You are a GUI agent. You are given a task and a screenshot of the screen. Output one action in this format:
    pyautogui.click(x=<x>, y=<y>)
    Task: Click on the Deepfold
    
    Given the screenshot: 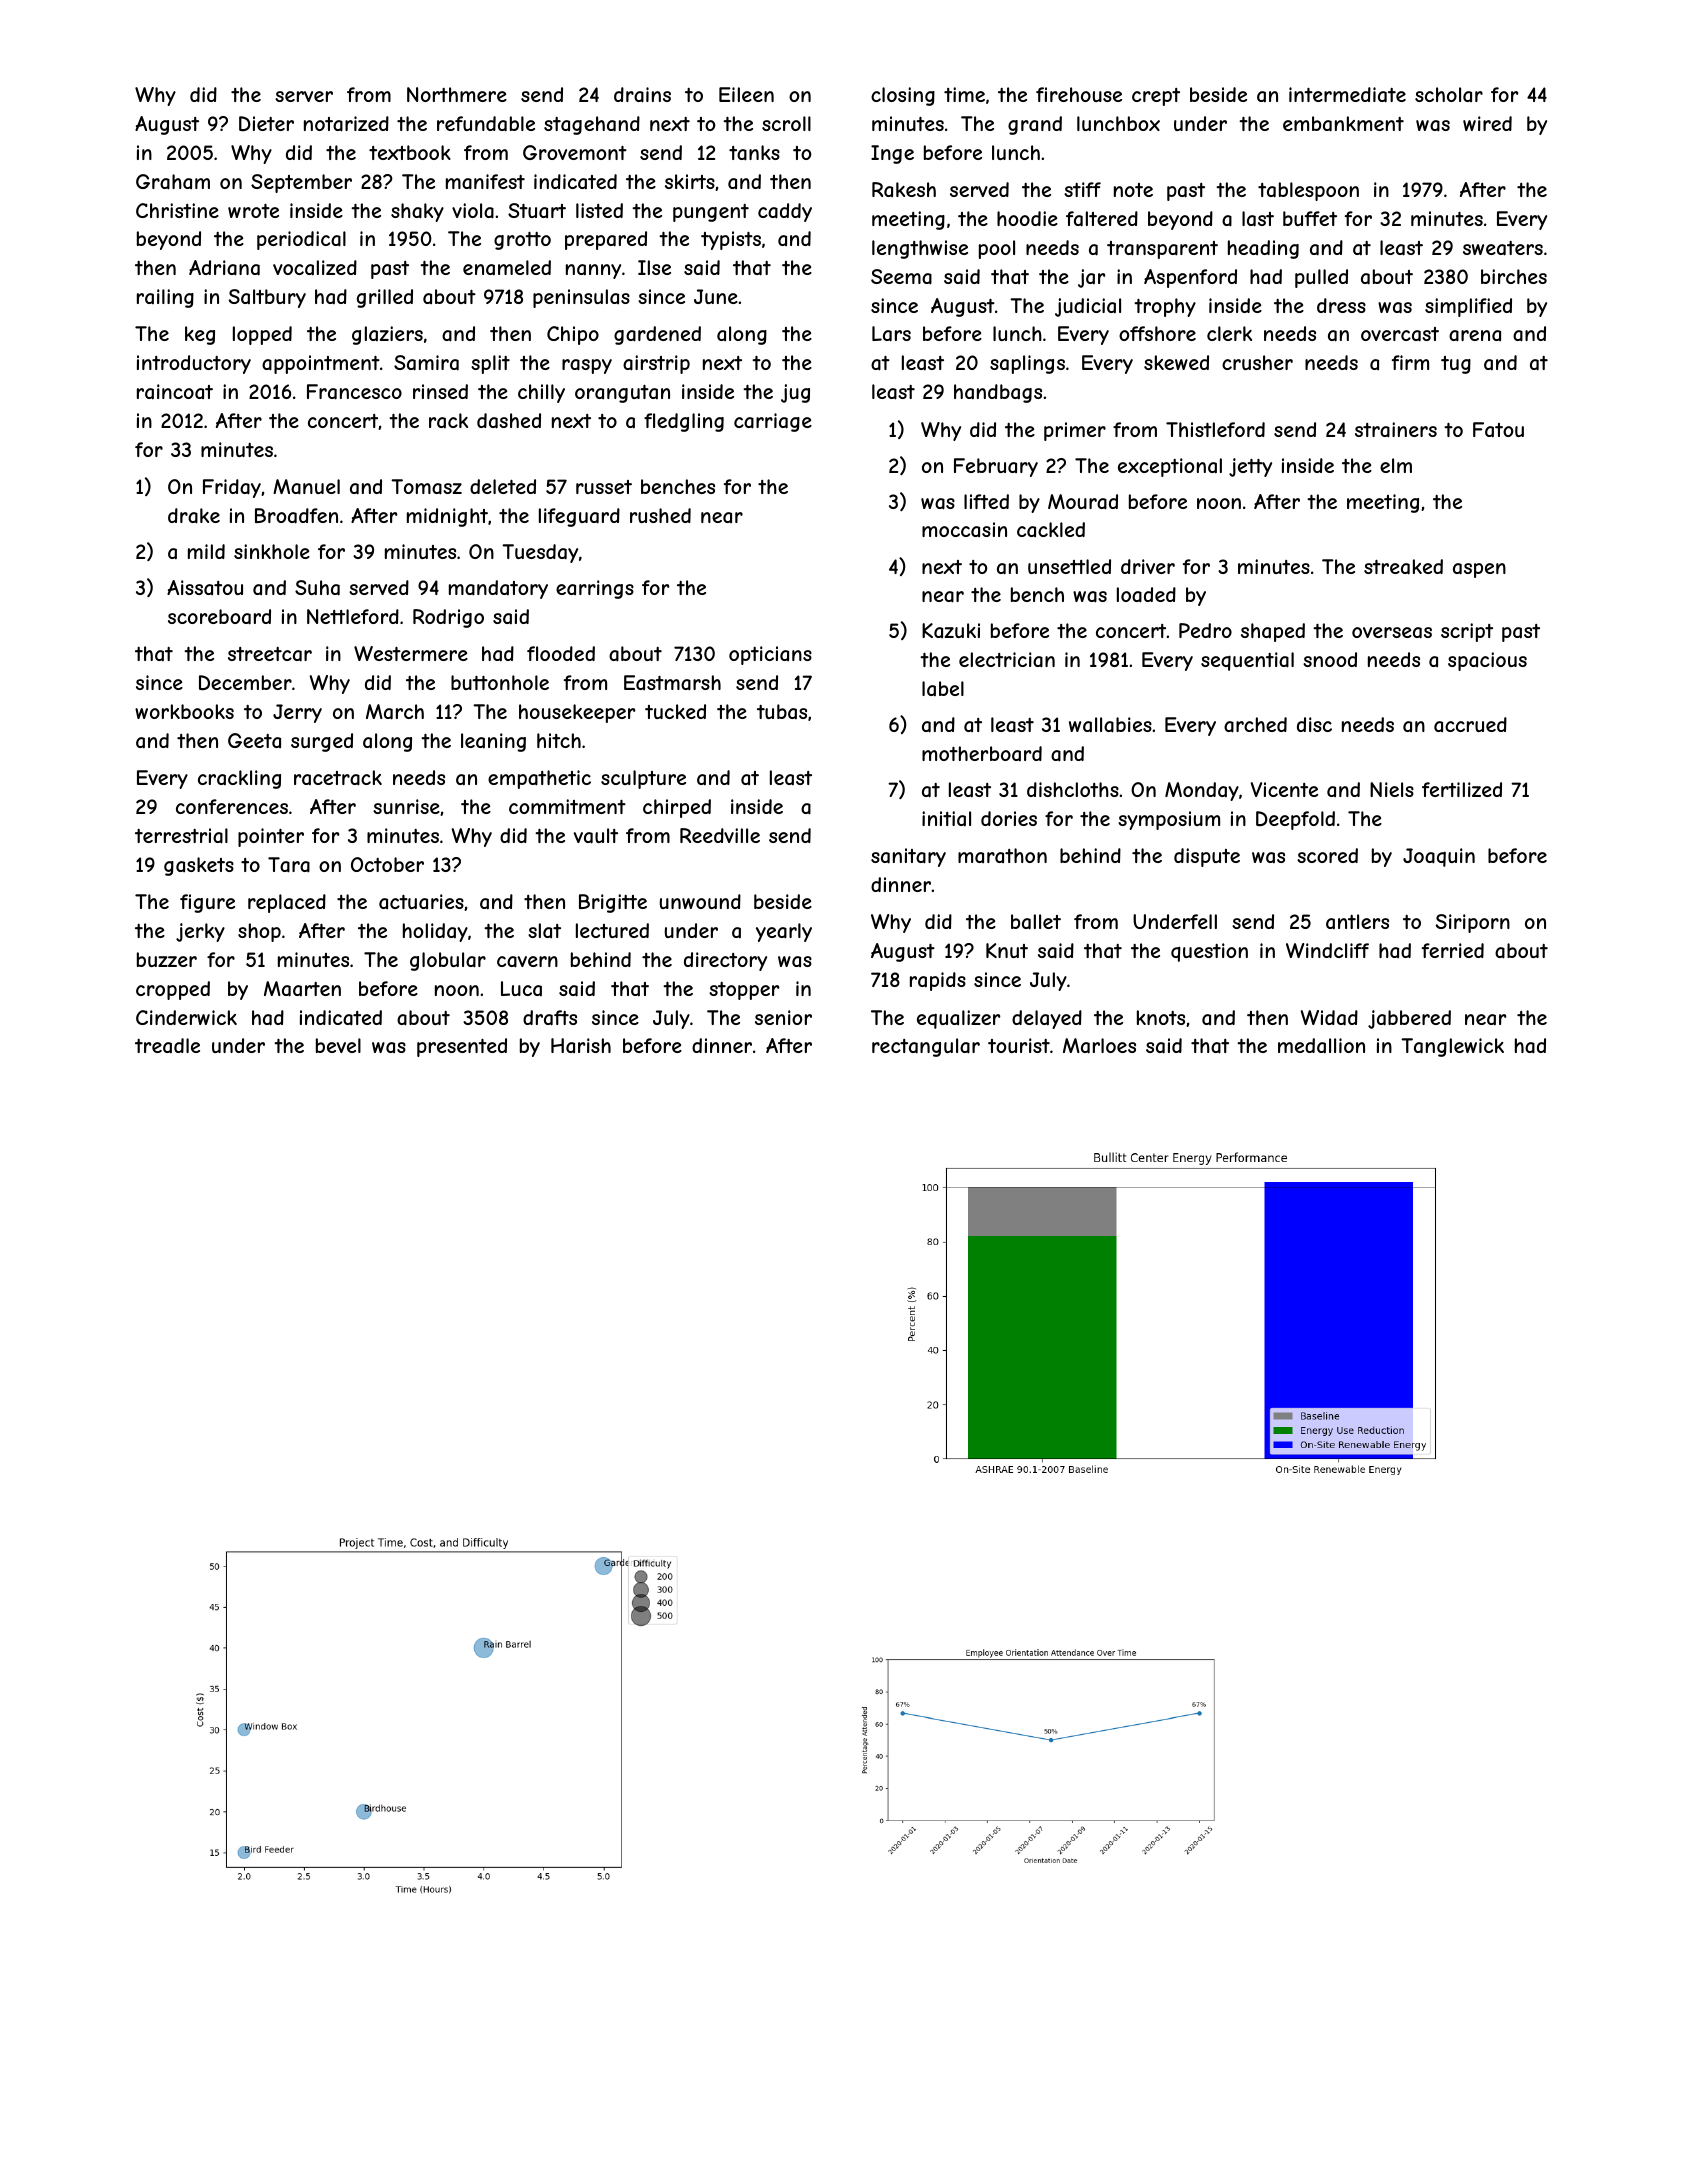 What is the action you would take?
    pyautogui.click(x=1295, y=820)
